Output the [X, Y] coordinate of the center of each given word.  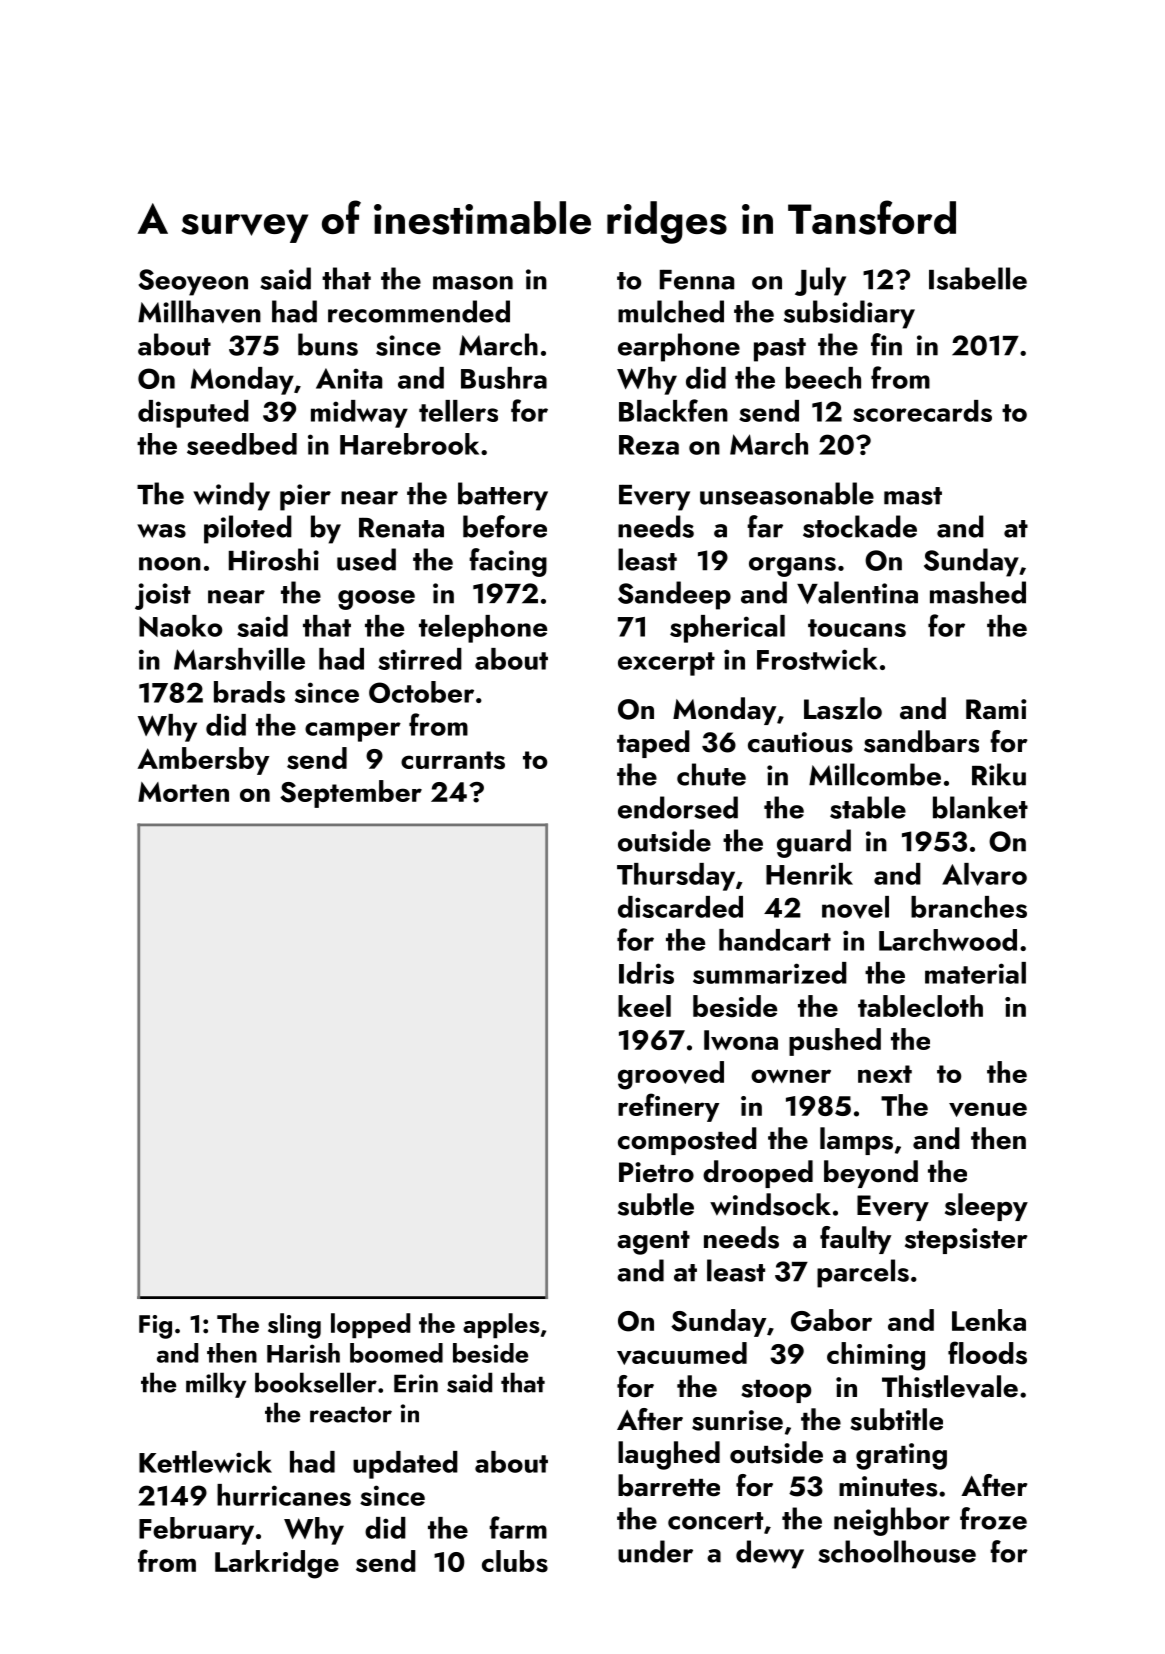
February [196, 1531]
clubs [515, 1561]
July [820, 281]
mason [473, 283]
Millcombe [875, 774]
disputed [193, 414]
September [351, 794]
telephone [483, 629]
